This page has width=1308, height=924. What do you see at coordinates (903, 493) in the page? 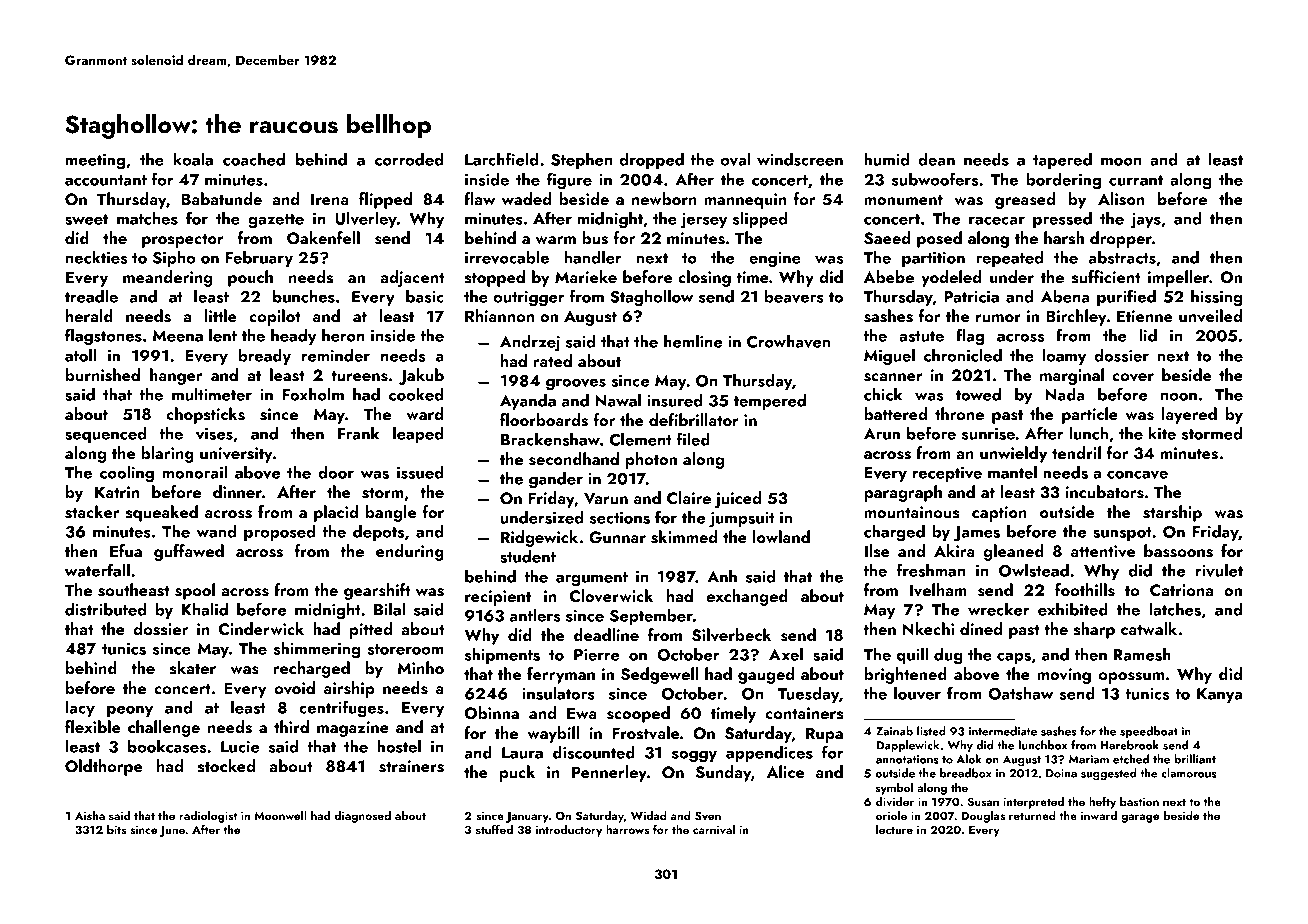
I see `paragraph` at bounding box center [903, 493].
